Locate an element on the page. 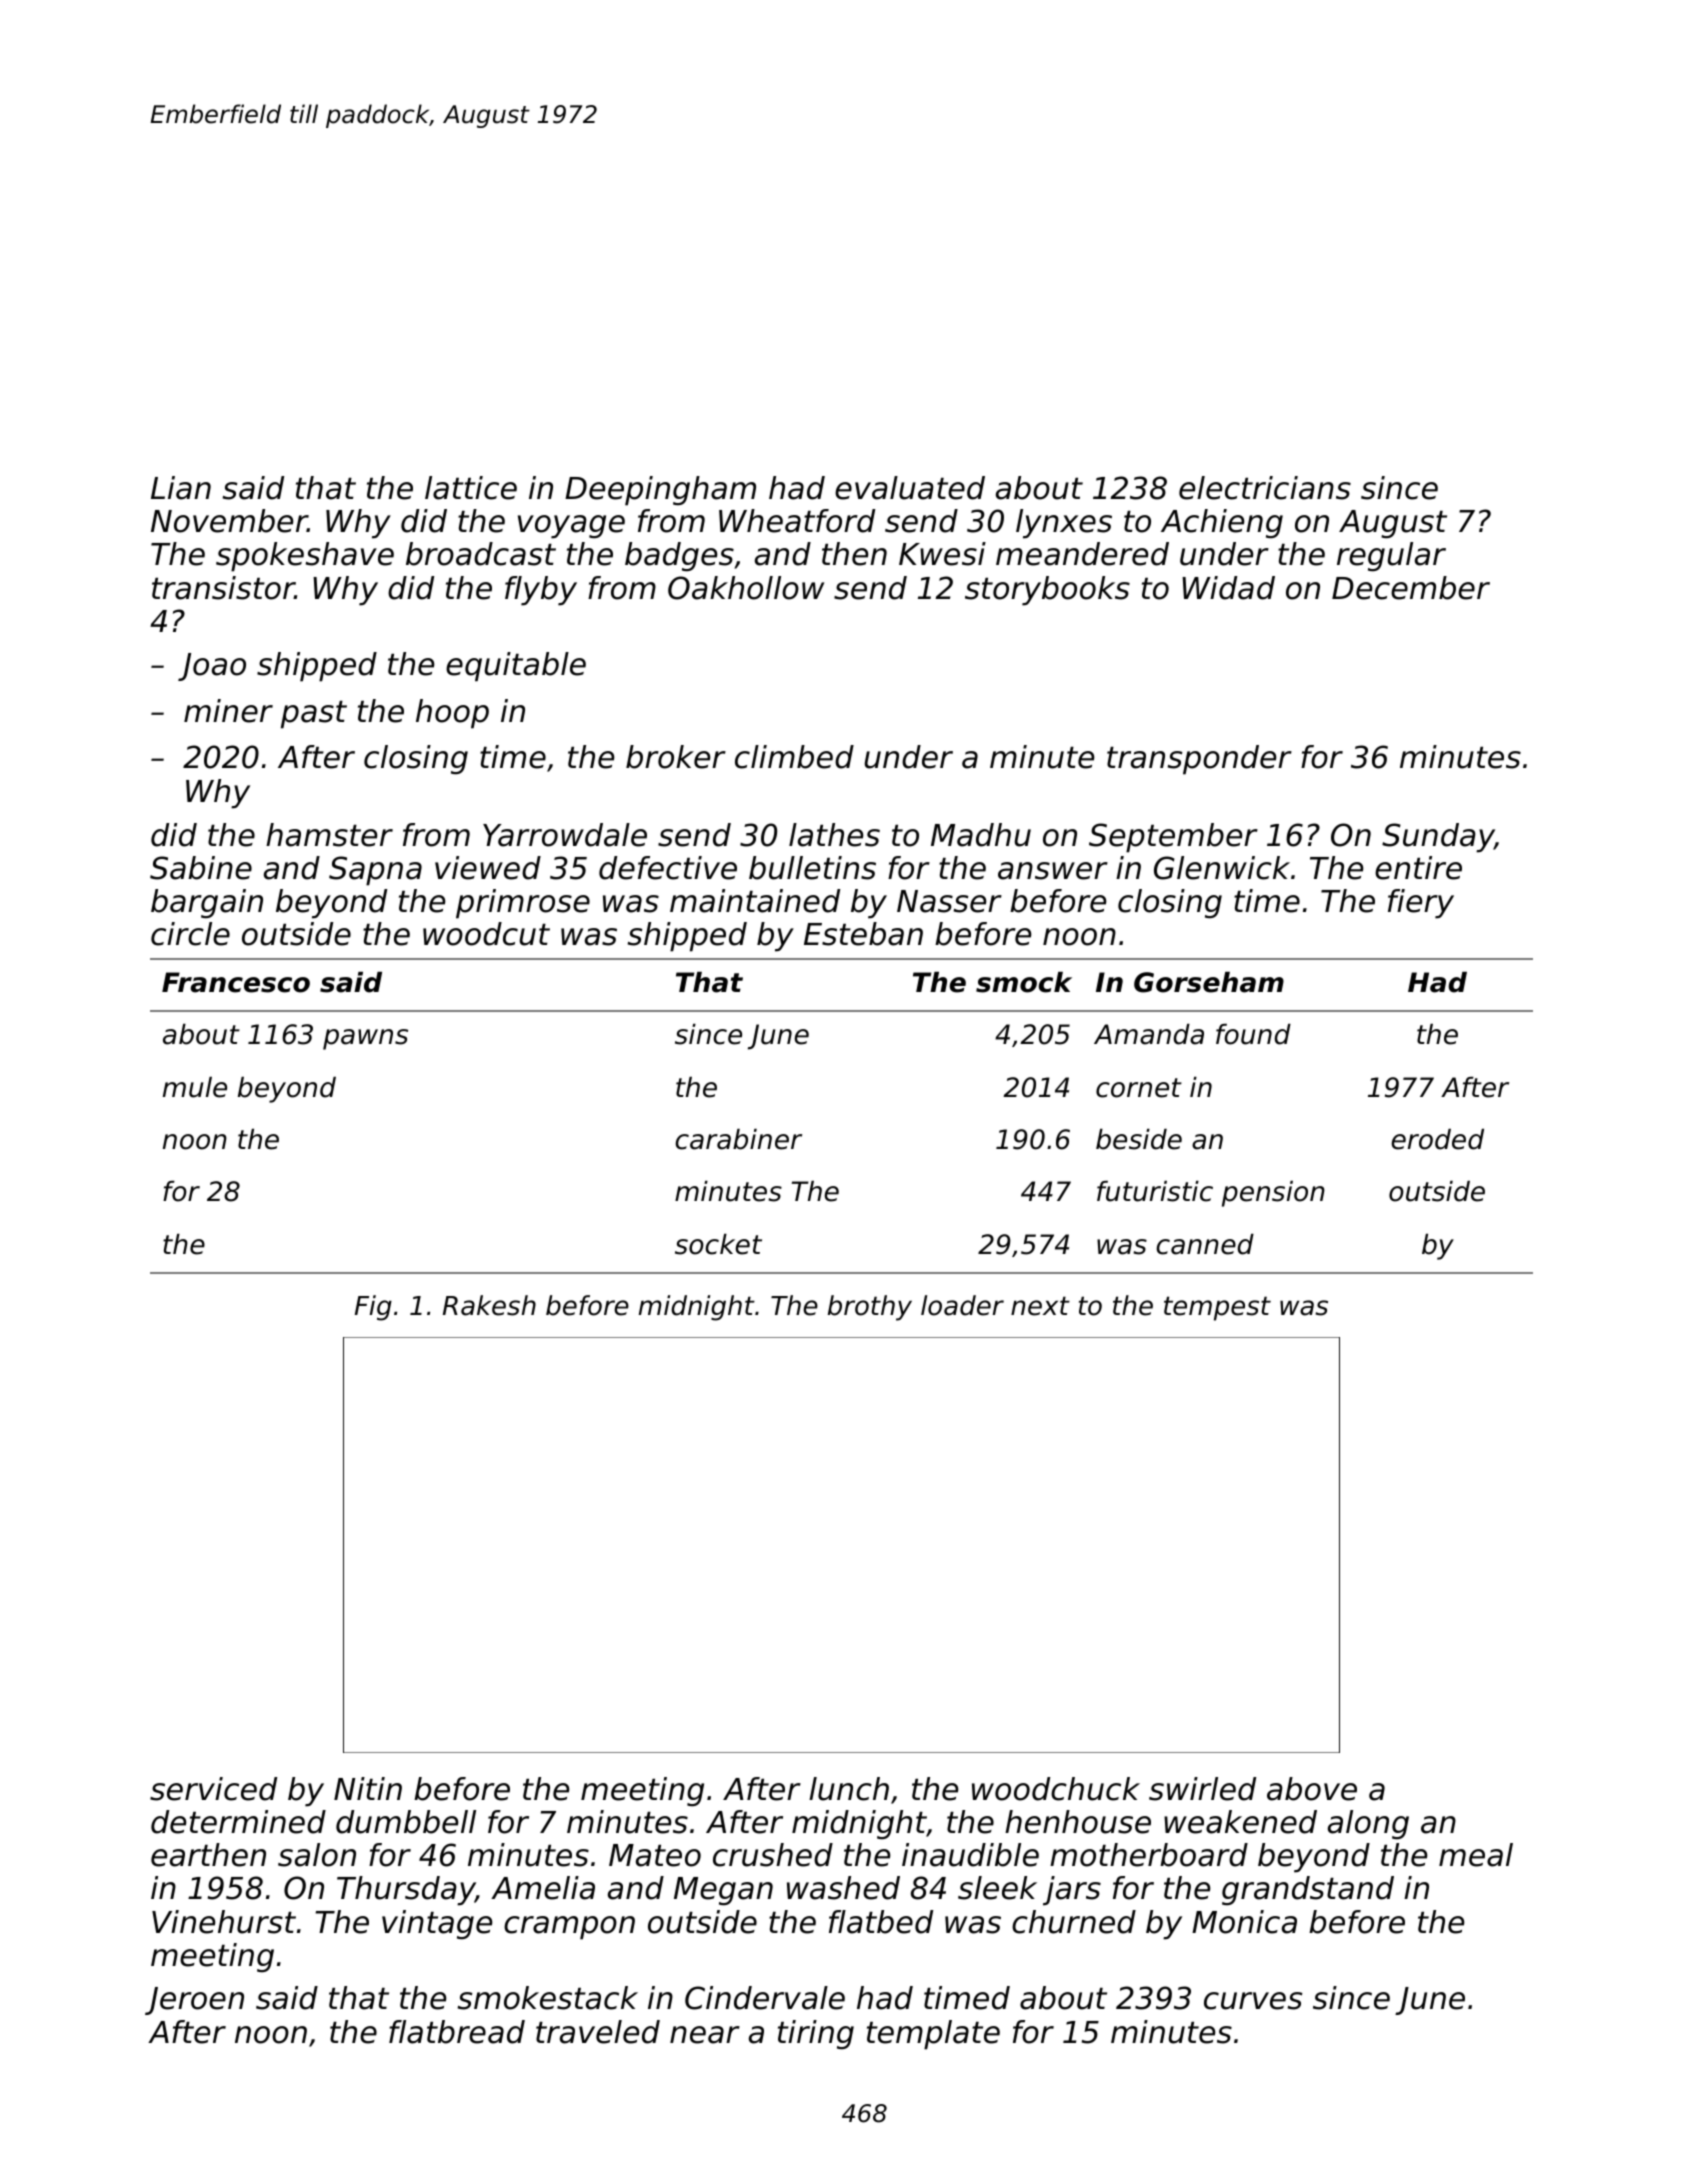  hoop is located at coordinates (452, 714).
